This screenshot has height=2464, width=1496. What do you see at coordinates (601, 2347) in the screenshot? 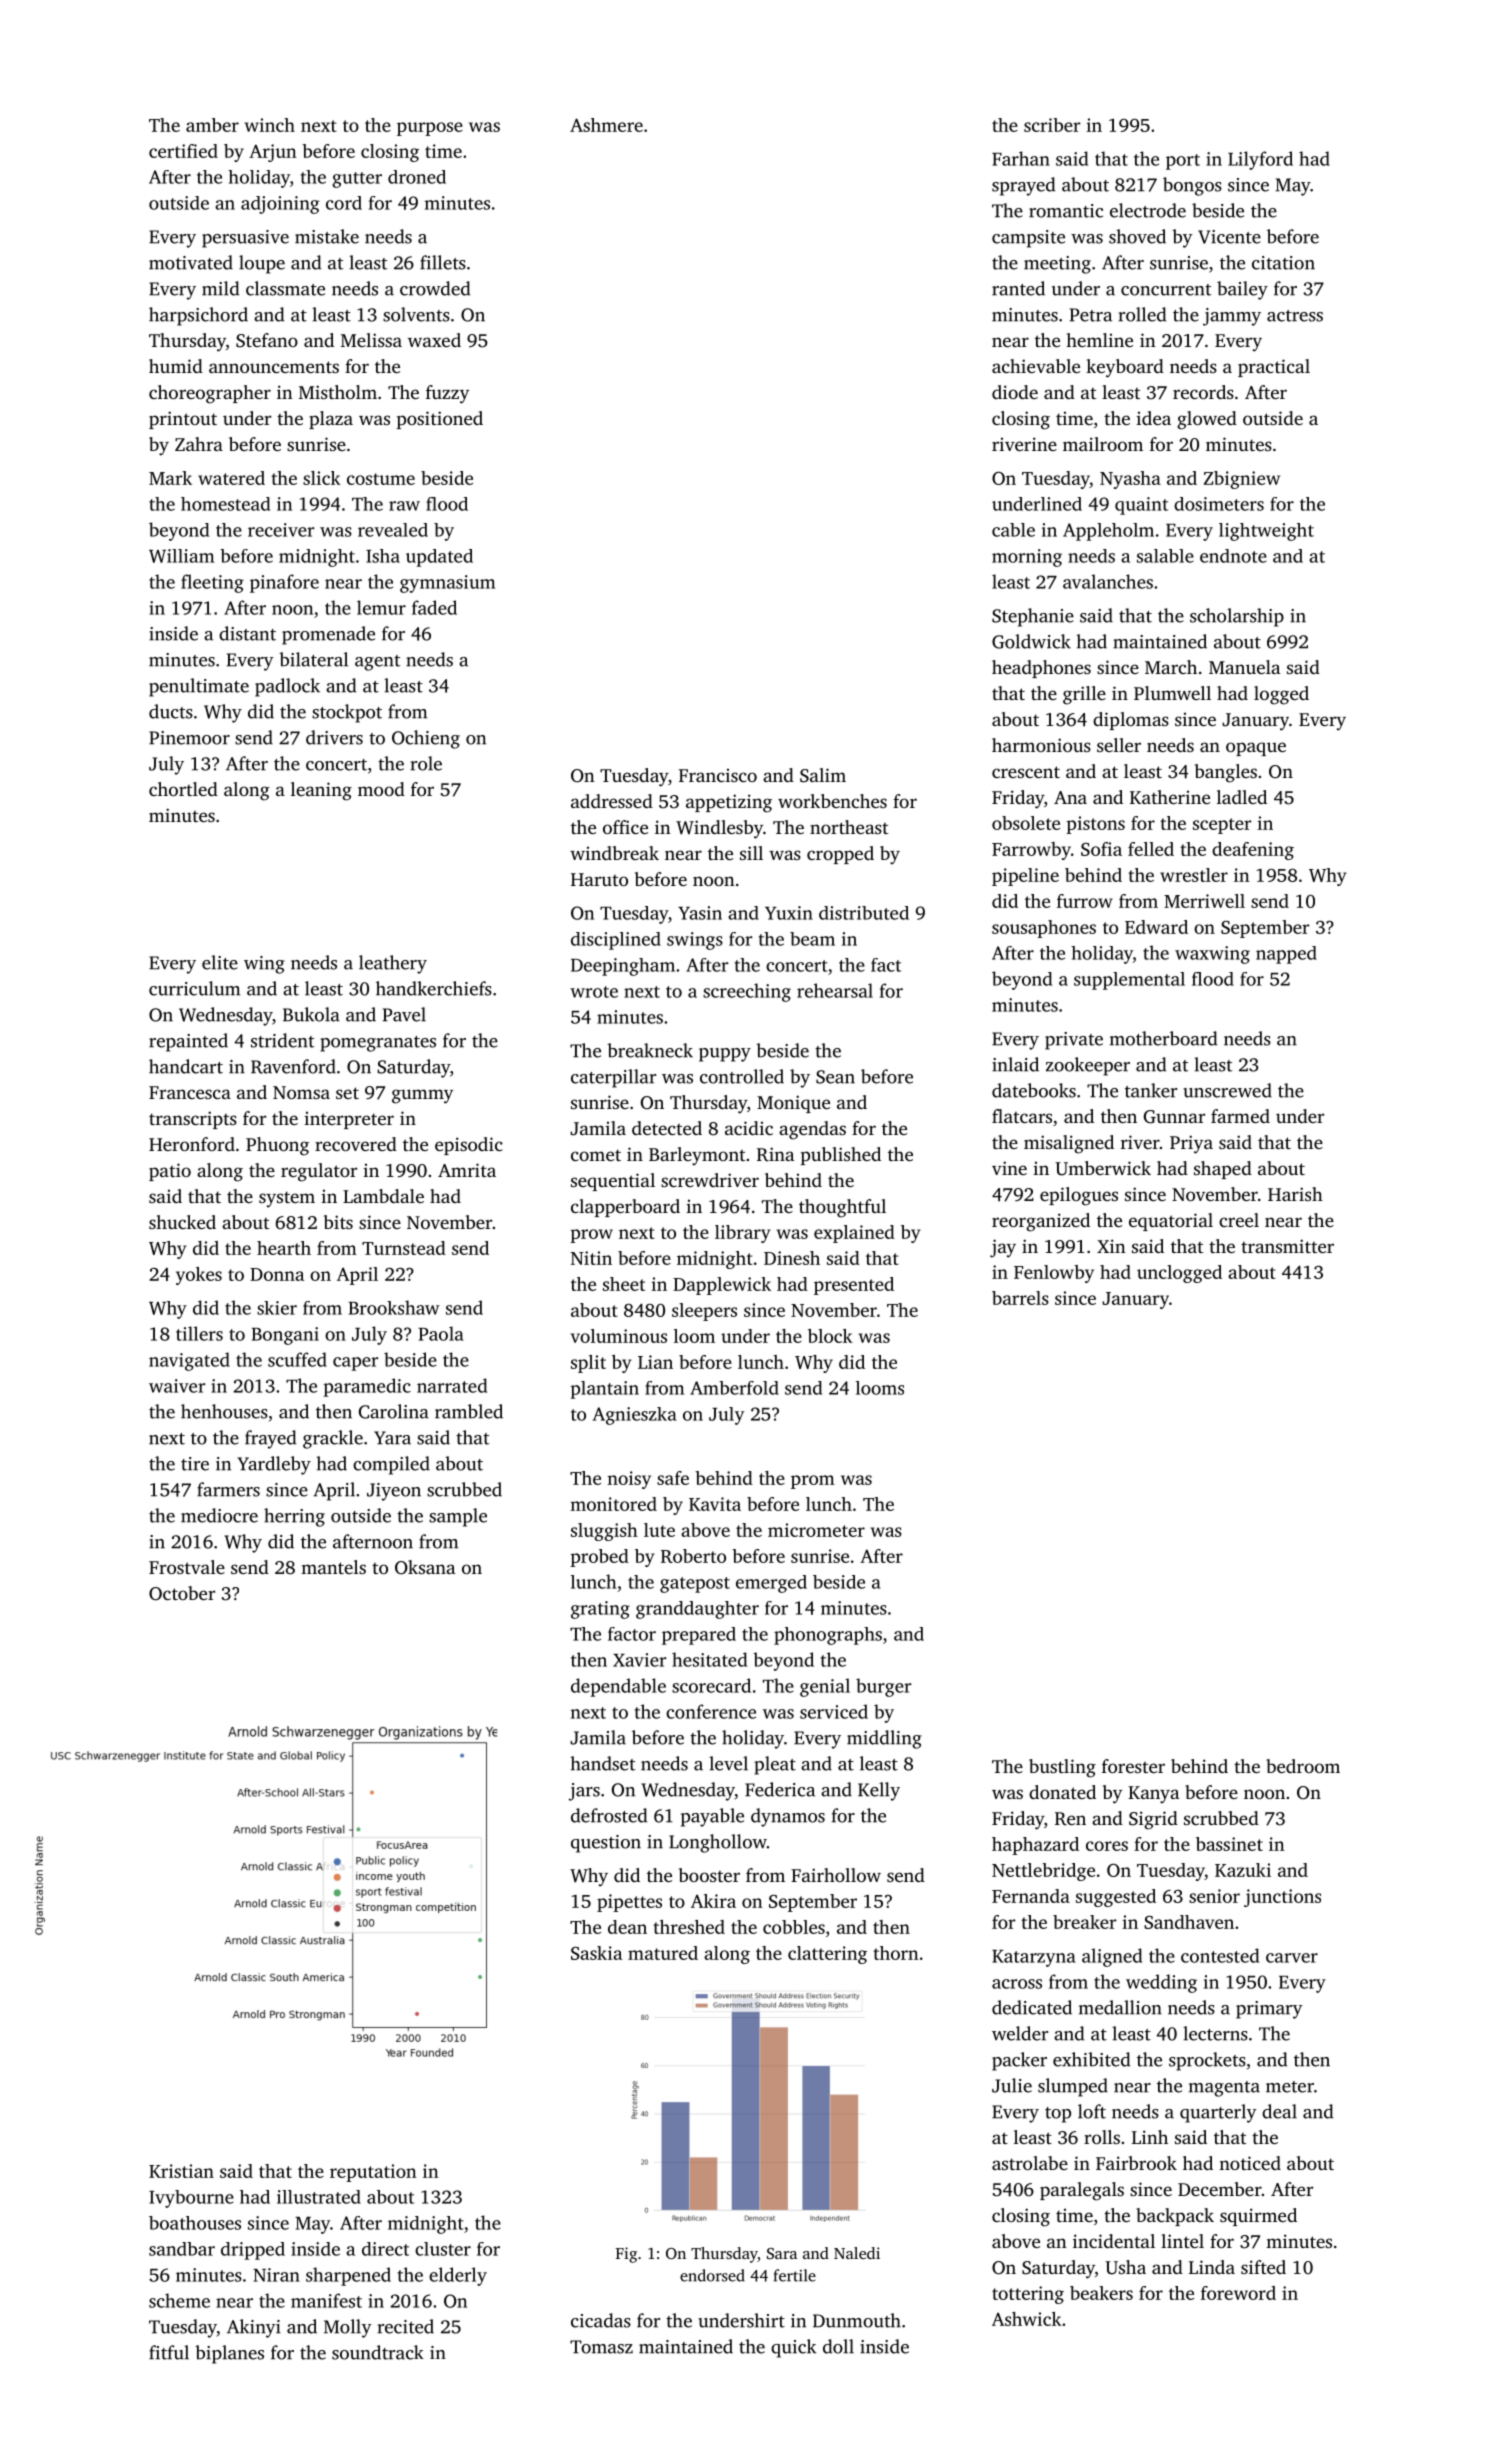
I see `Tomasz` at bounding box center [601, 2347].
